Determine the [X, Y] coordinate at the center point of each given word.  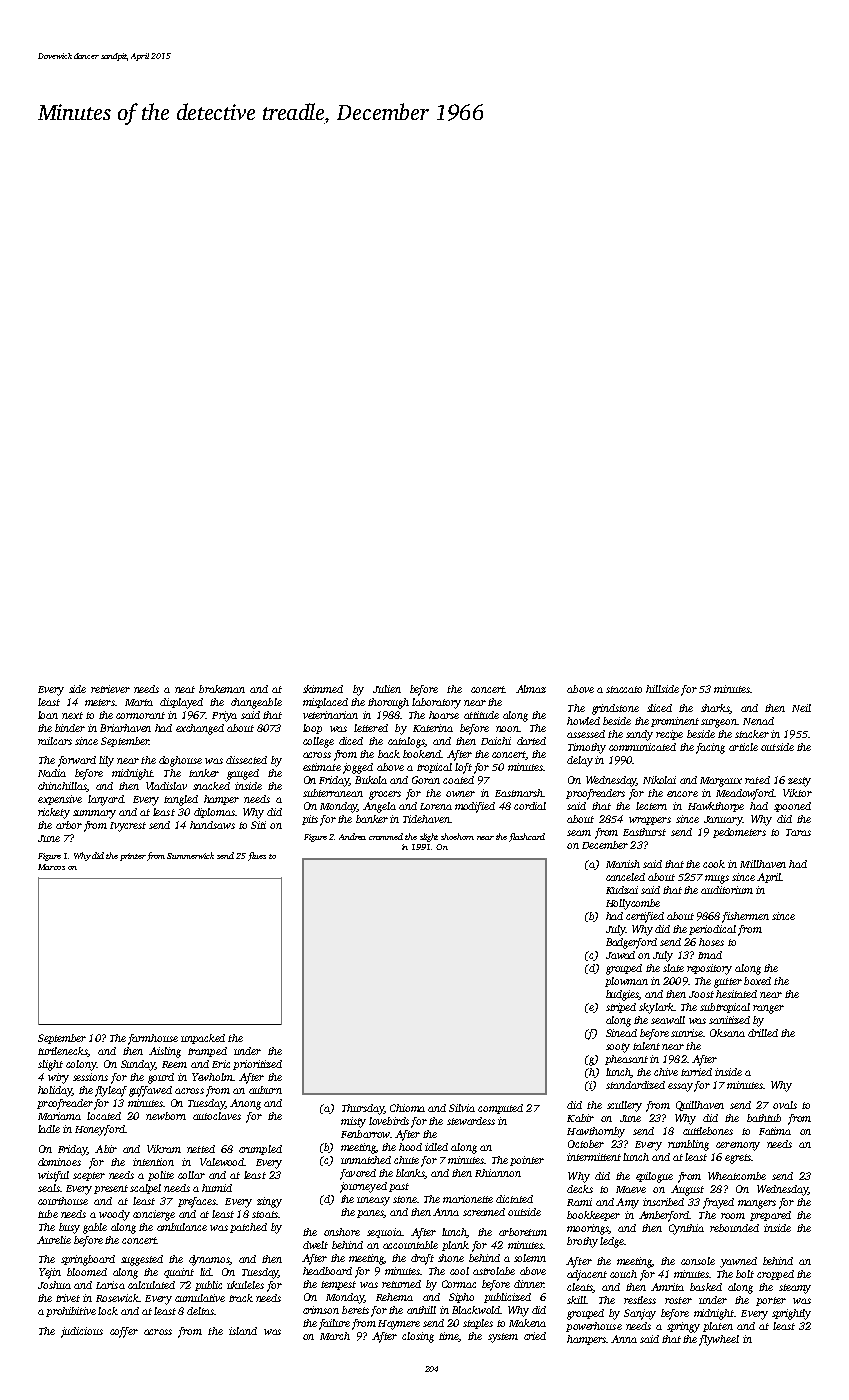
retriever [110, 689]
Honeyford [100, 1130]
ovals [785, 1105]
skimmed [323, 689]
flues [257, 856]
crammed [386, 836]
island [243, 1331]
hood [410, 1147]
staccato [624, 689]
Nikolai [659, 780]
